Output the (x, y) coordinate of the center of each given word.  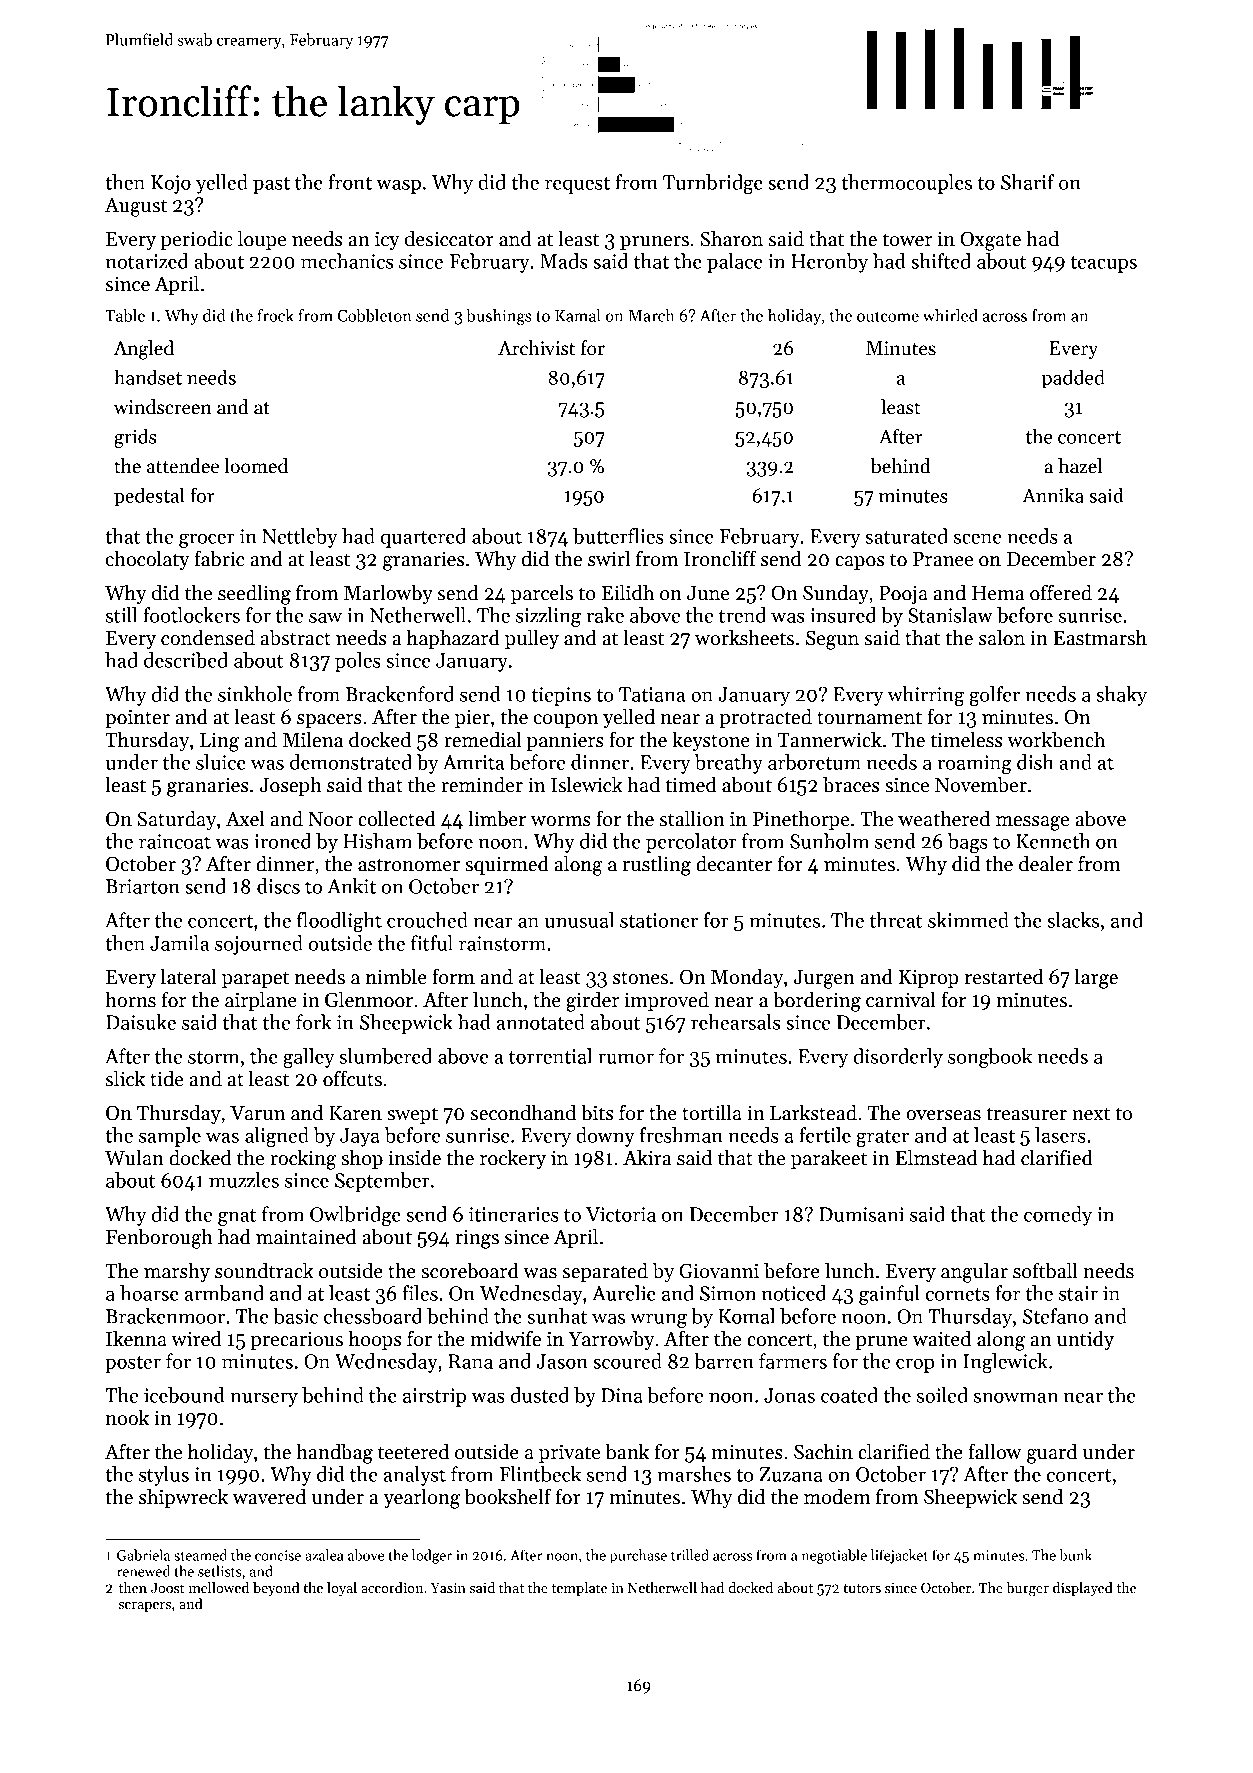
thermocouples (906, 184)
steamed (200, 1555)
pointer (137, 718)
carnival (901, 999)
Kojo (171, 184)
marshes (694, 1474)
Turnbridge (713, 184)
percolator (691, 843)
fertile (825, 1135)
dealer (1046, 863)
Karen (355, 1113)
